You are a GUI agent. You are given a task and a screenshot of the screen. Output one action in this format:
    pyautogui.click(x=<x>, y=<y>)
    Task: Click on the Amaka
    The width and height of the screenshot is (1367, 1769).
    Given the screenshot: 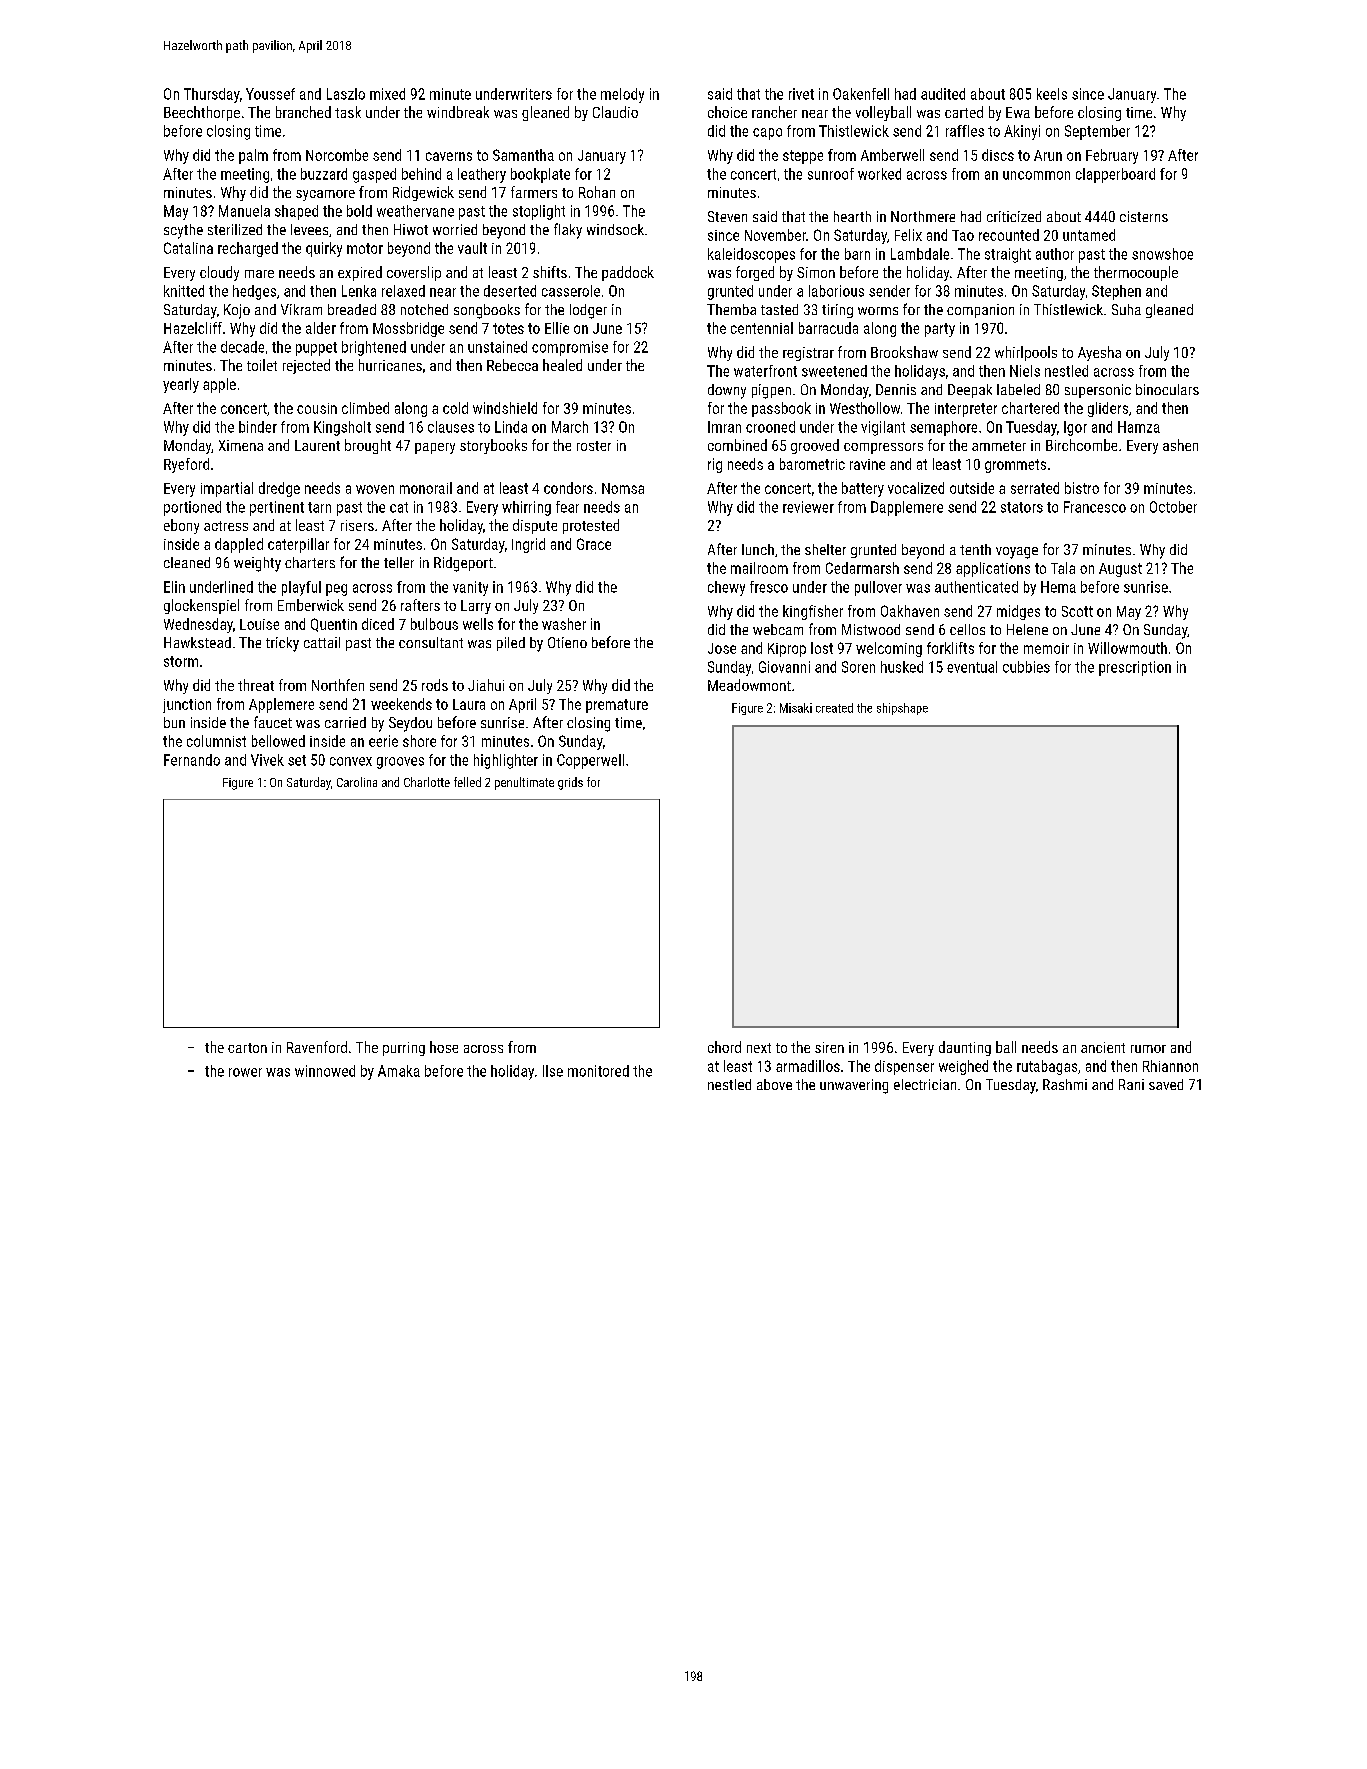 What is the action you would take?
    pyautogui.click(x=399, y=1071)
